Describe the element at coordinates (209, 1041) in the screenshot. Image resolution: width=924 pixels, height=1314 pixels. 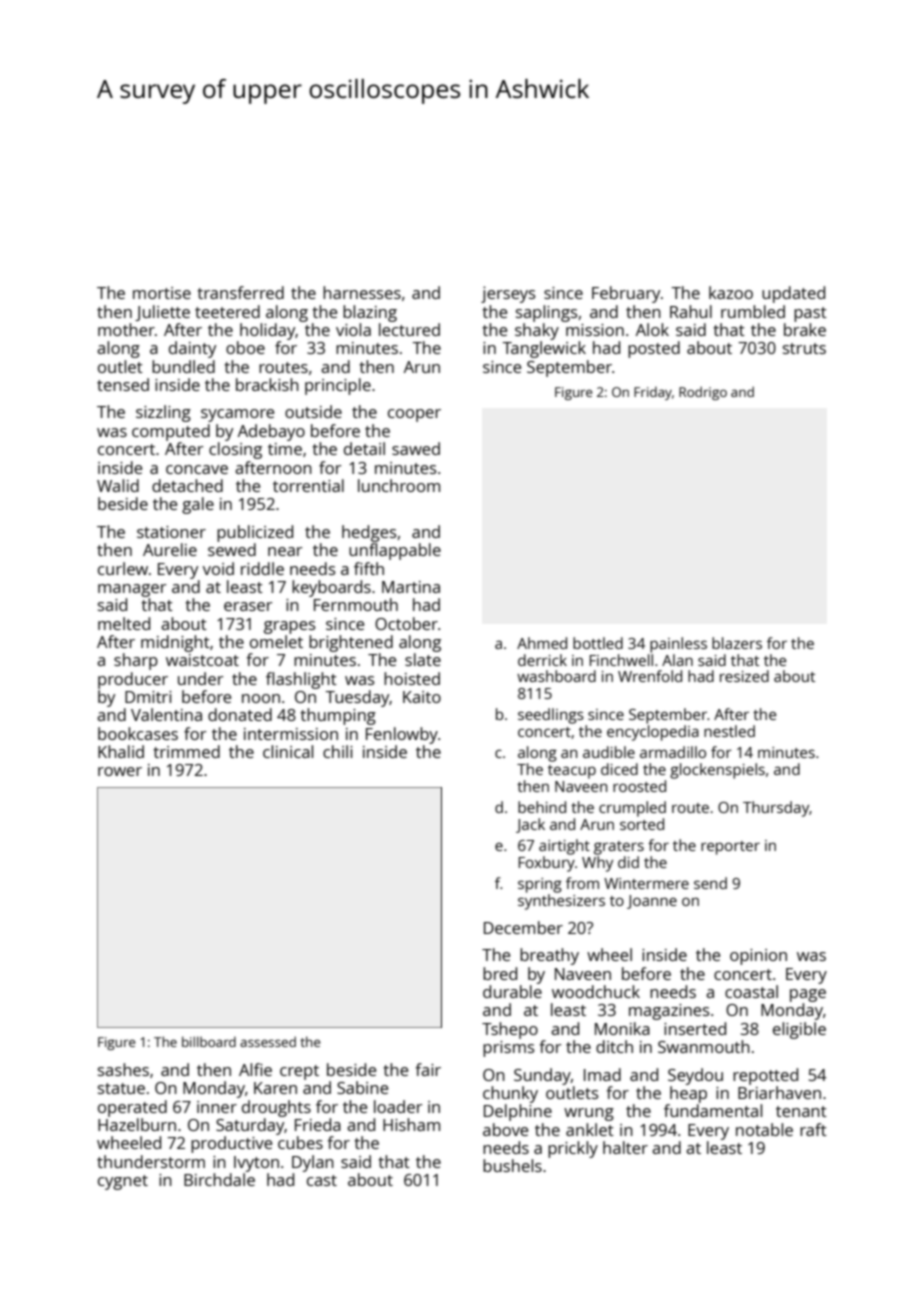
I see `billboard` at that location.
